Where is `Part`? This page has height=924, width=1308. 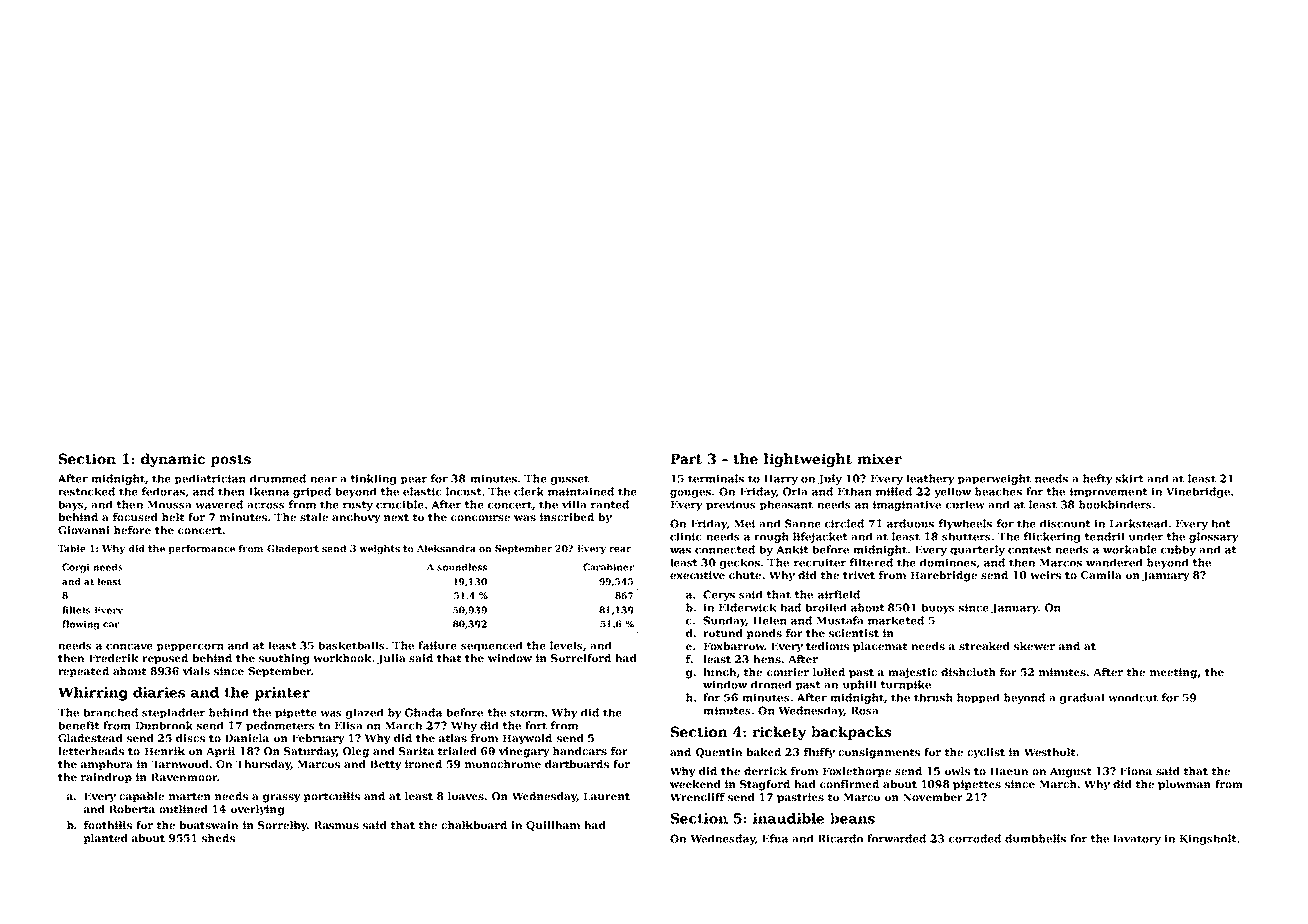 Part is located at coordinates (686, 459).
